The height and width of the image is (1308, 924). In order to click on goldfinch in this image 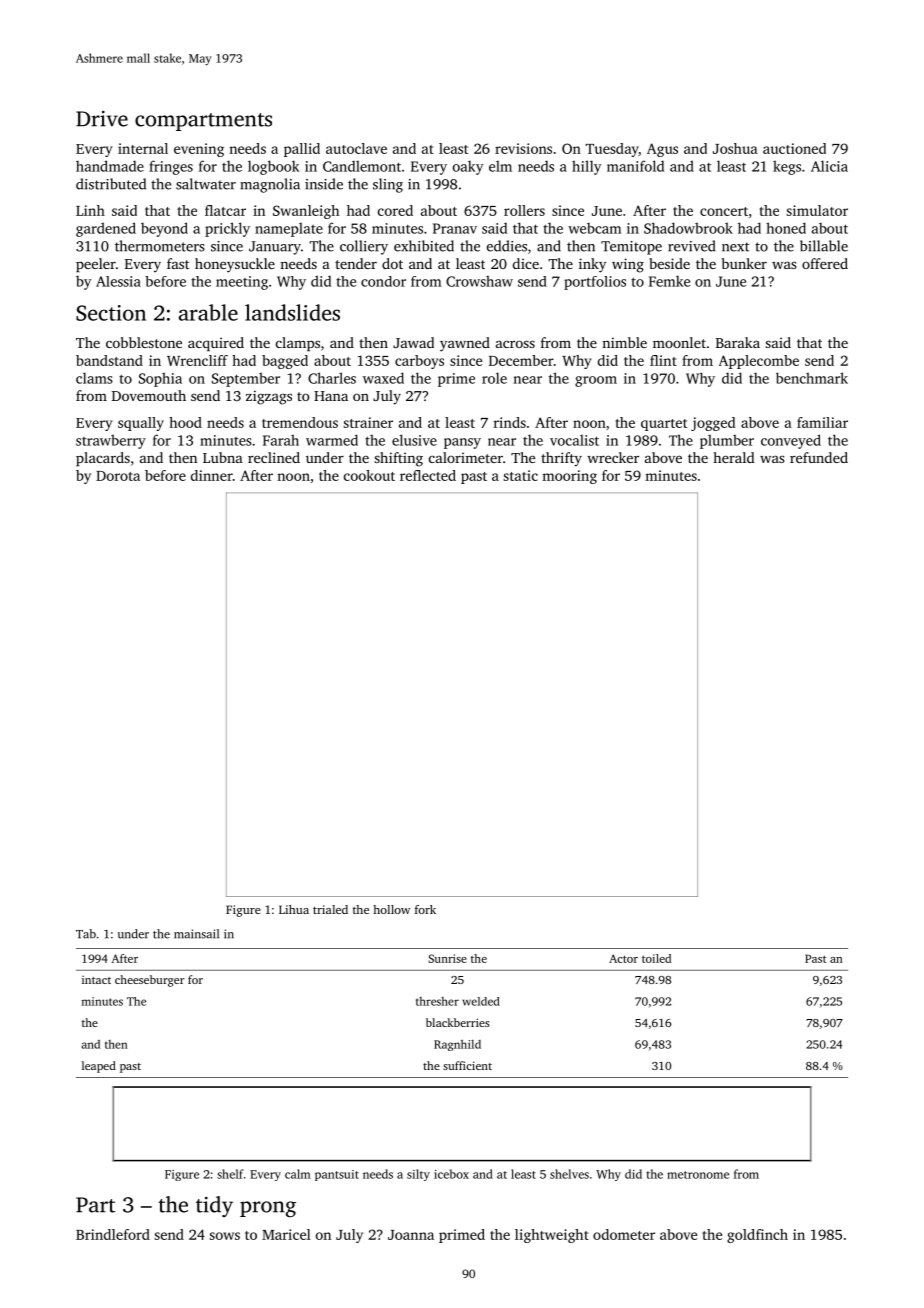, I will do `click(757, 1236)`.
